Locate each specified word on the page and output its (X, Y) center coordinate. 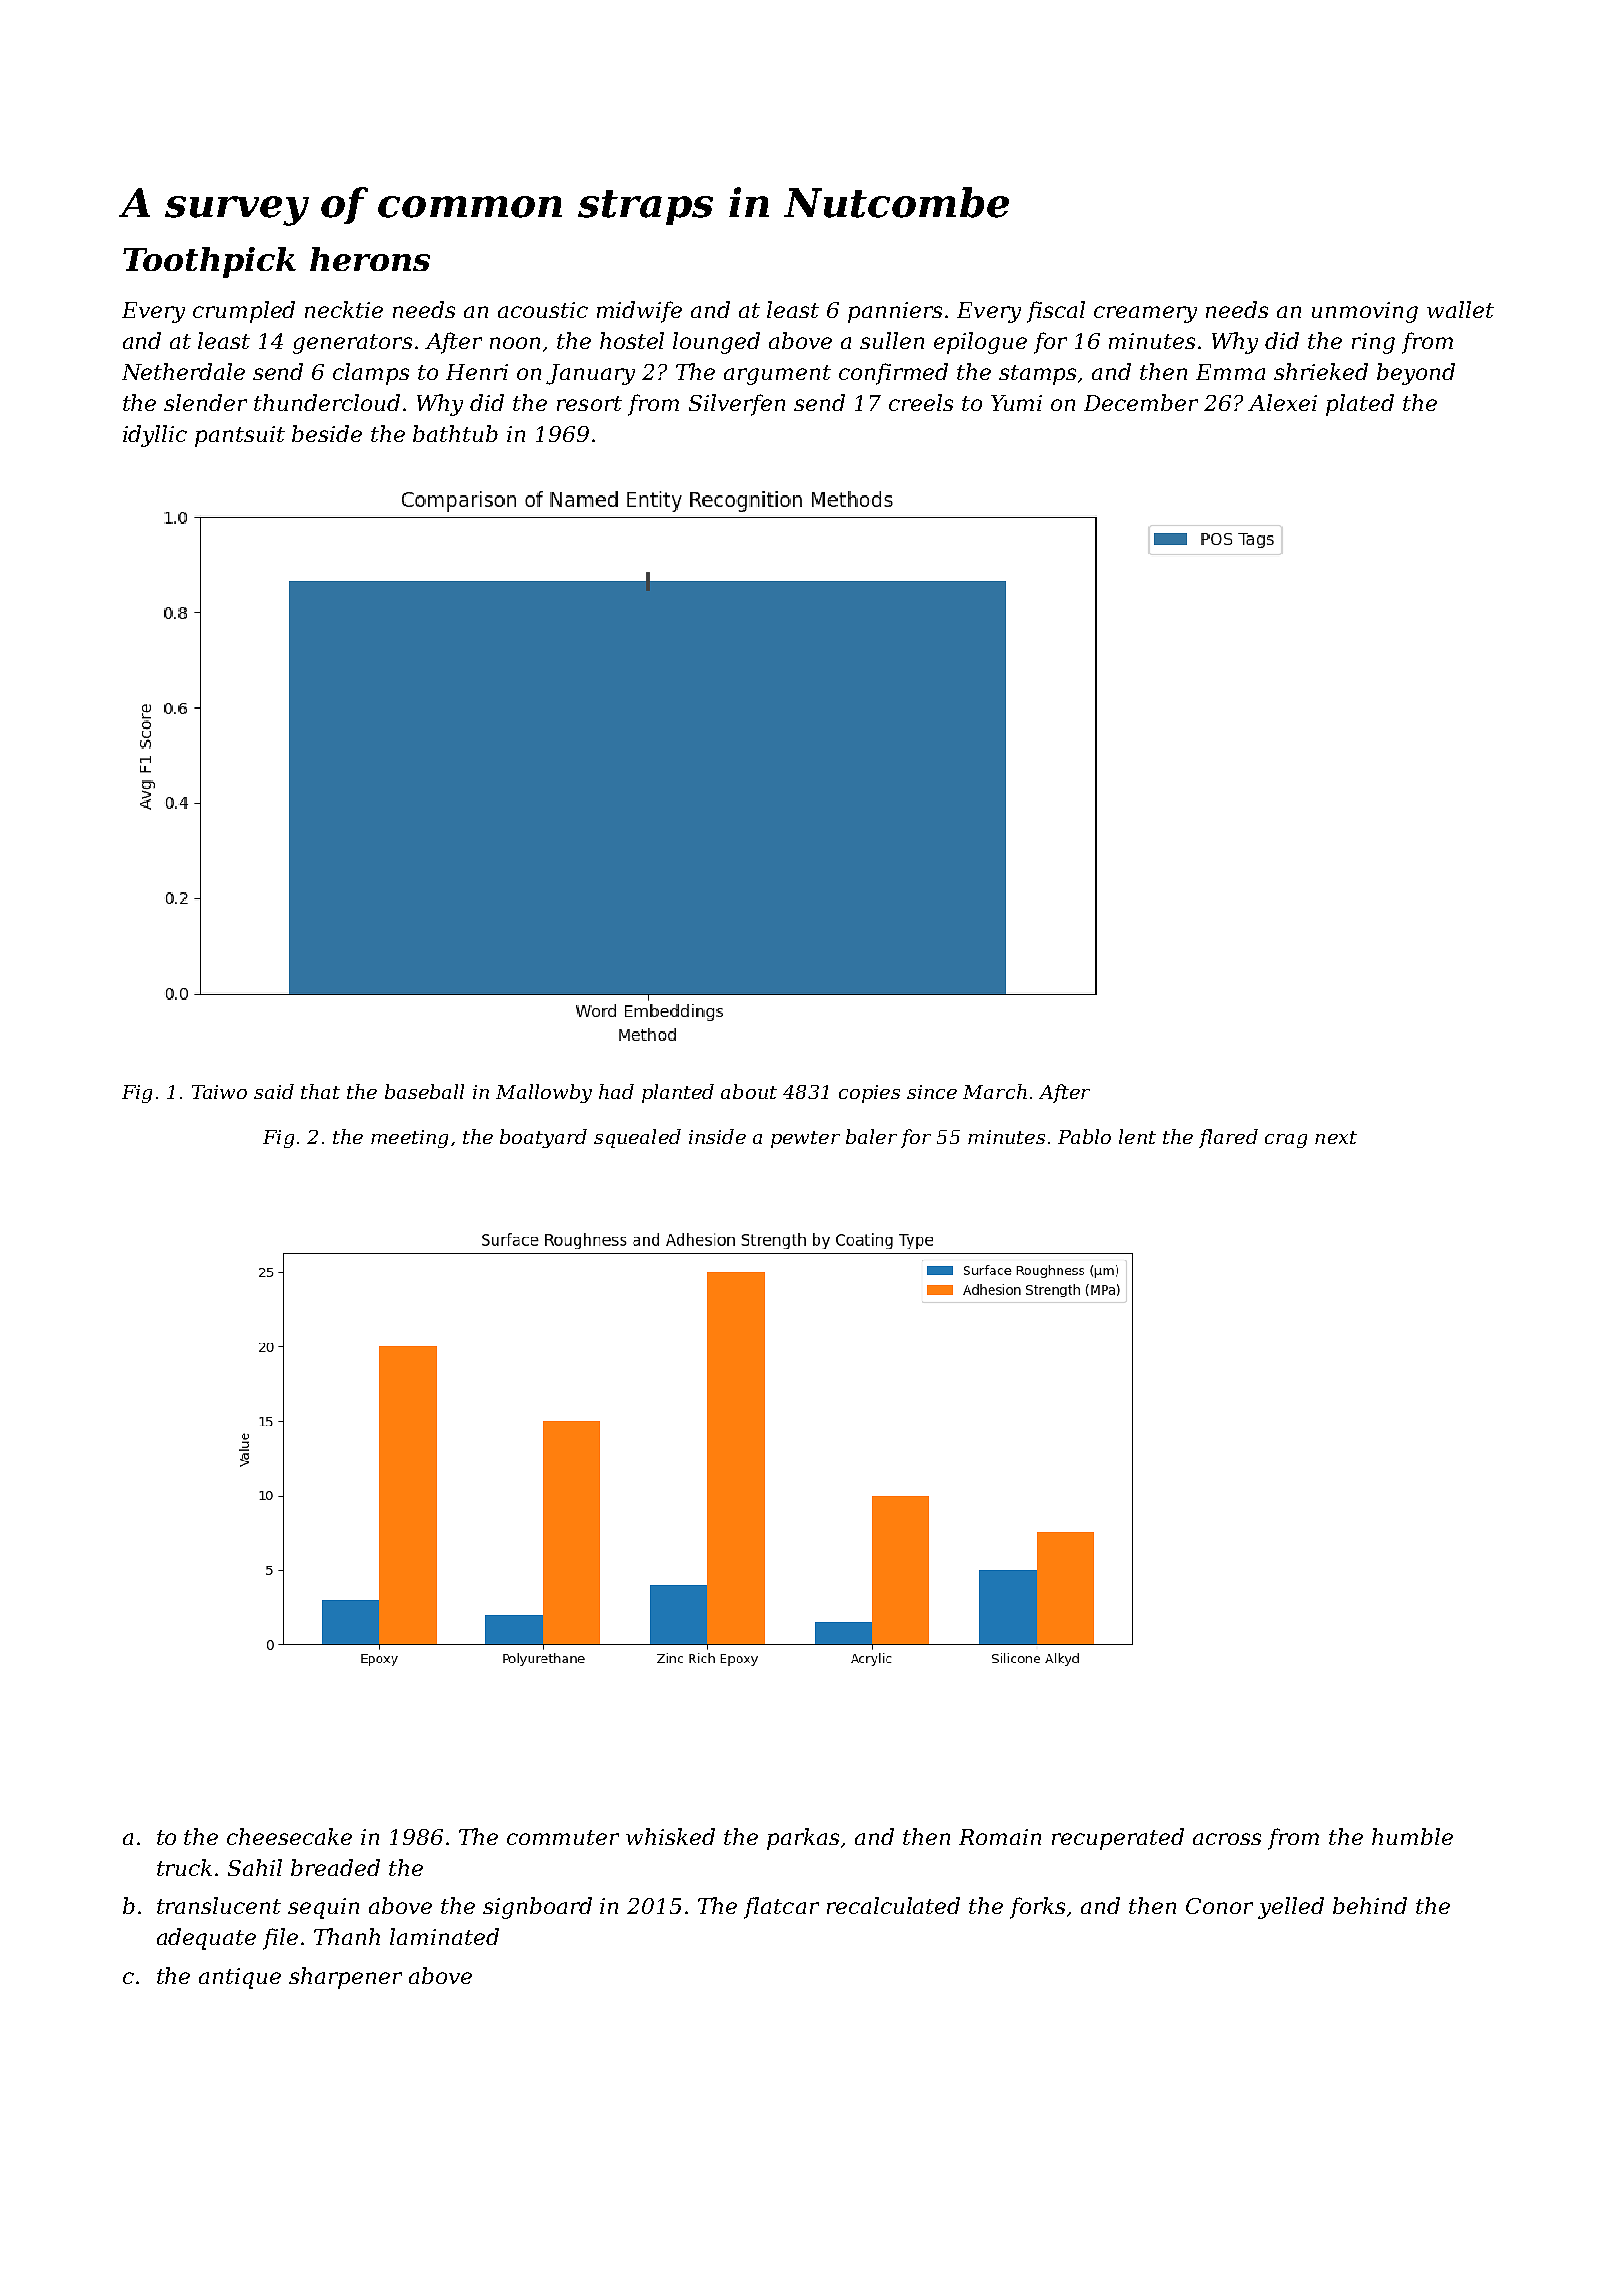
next (1336, 1137)
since (932, 1092)
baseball (424, 1091)
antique (240, 1978)
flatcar (781, 1908)
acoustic (543, 310)
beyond (1416, 374)
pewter (805, 1139)
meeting (409, 1139)
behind (1370, 1905)
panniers (895, 312)
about (749, 1091)
